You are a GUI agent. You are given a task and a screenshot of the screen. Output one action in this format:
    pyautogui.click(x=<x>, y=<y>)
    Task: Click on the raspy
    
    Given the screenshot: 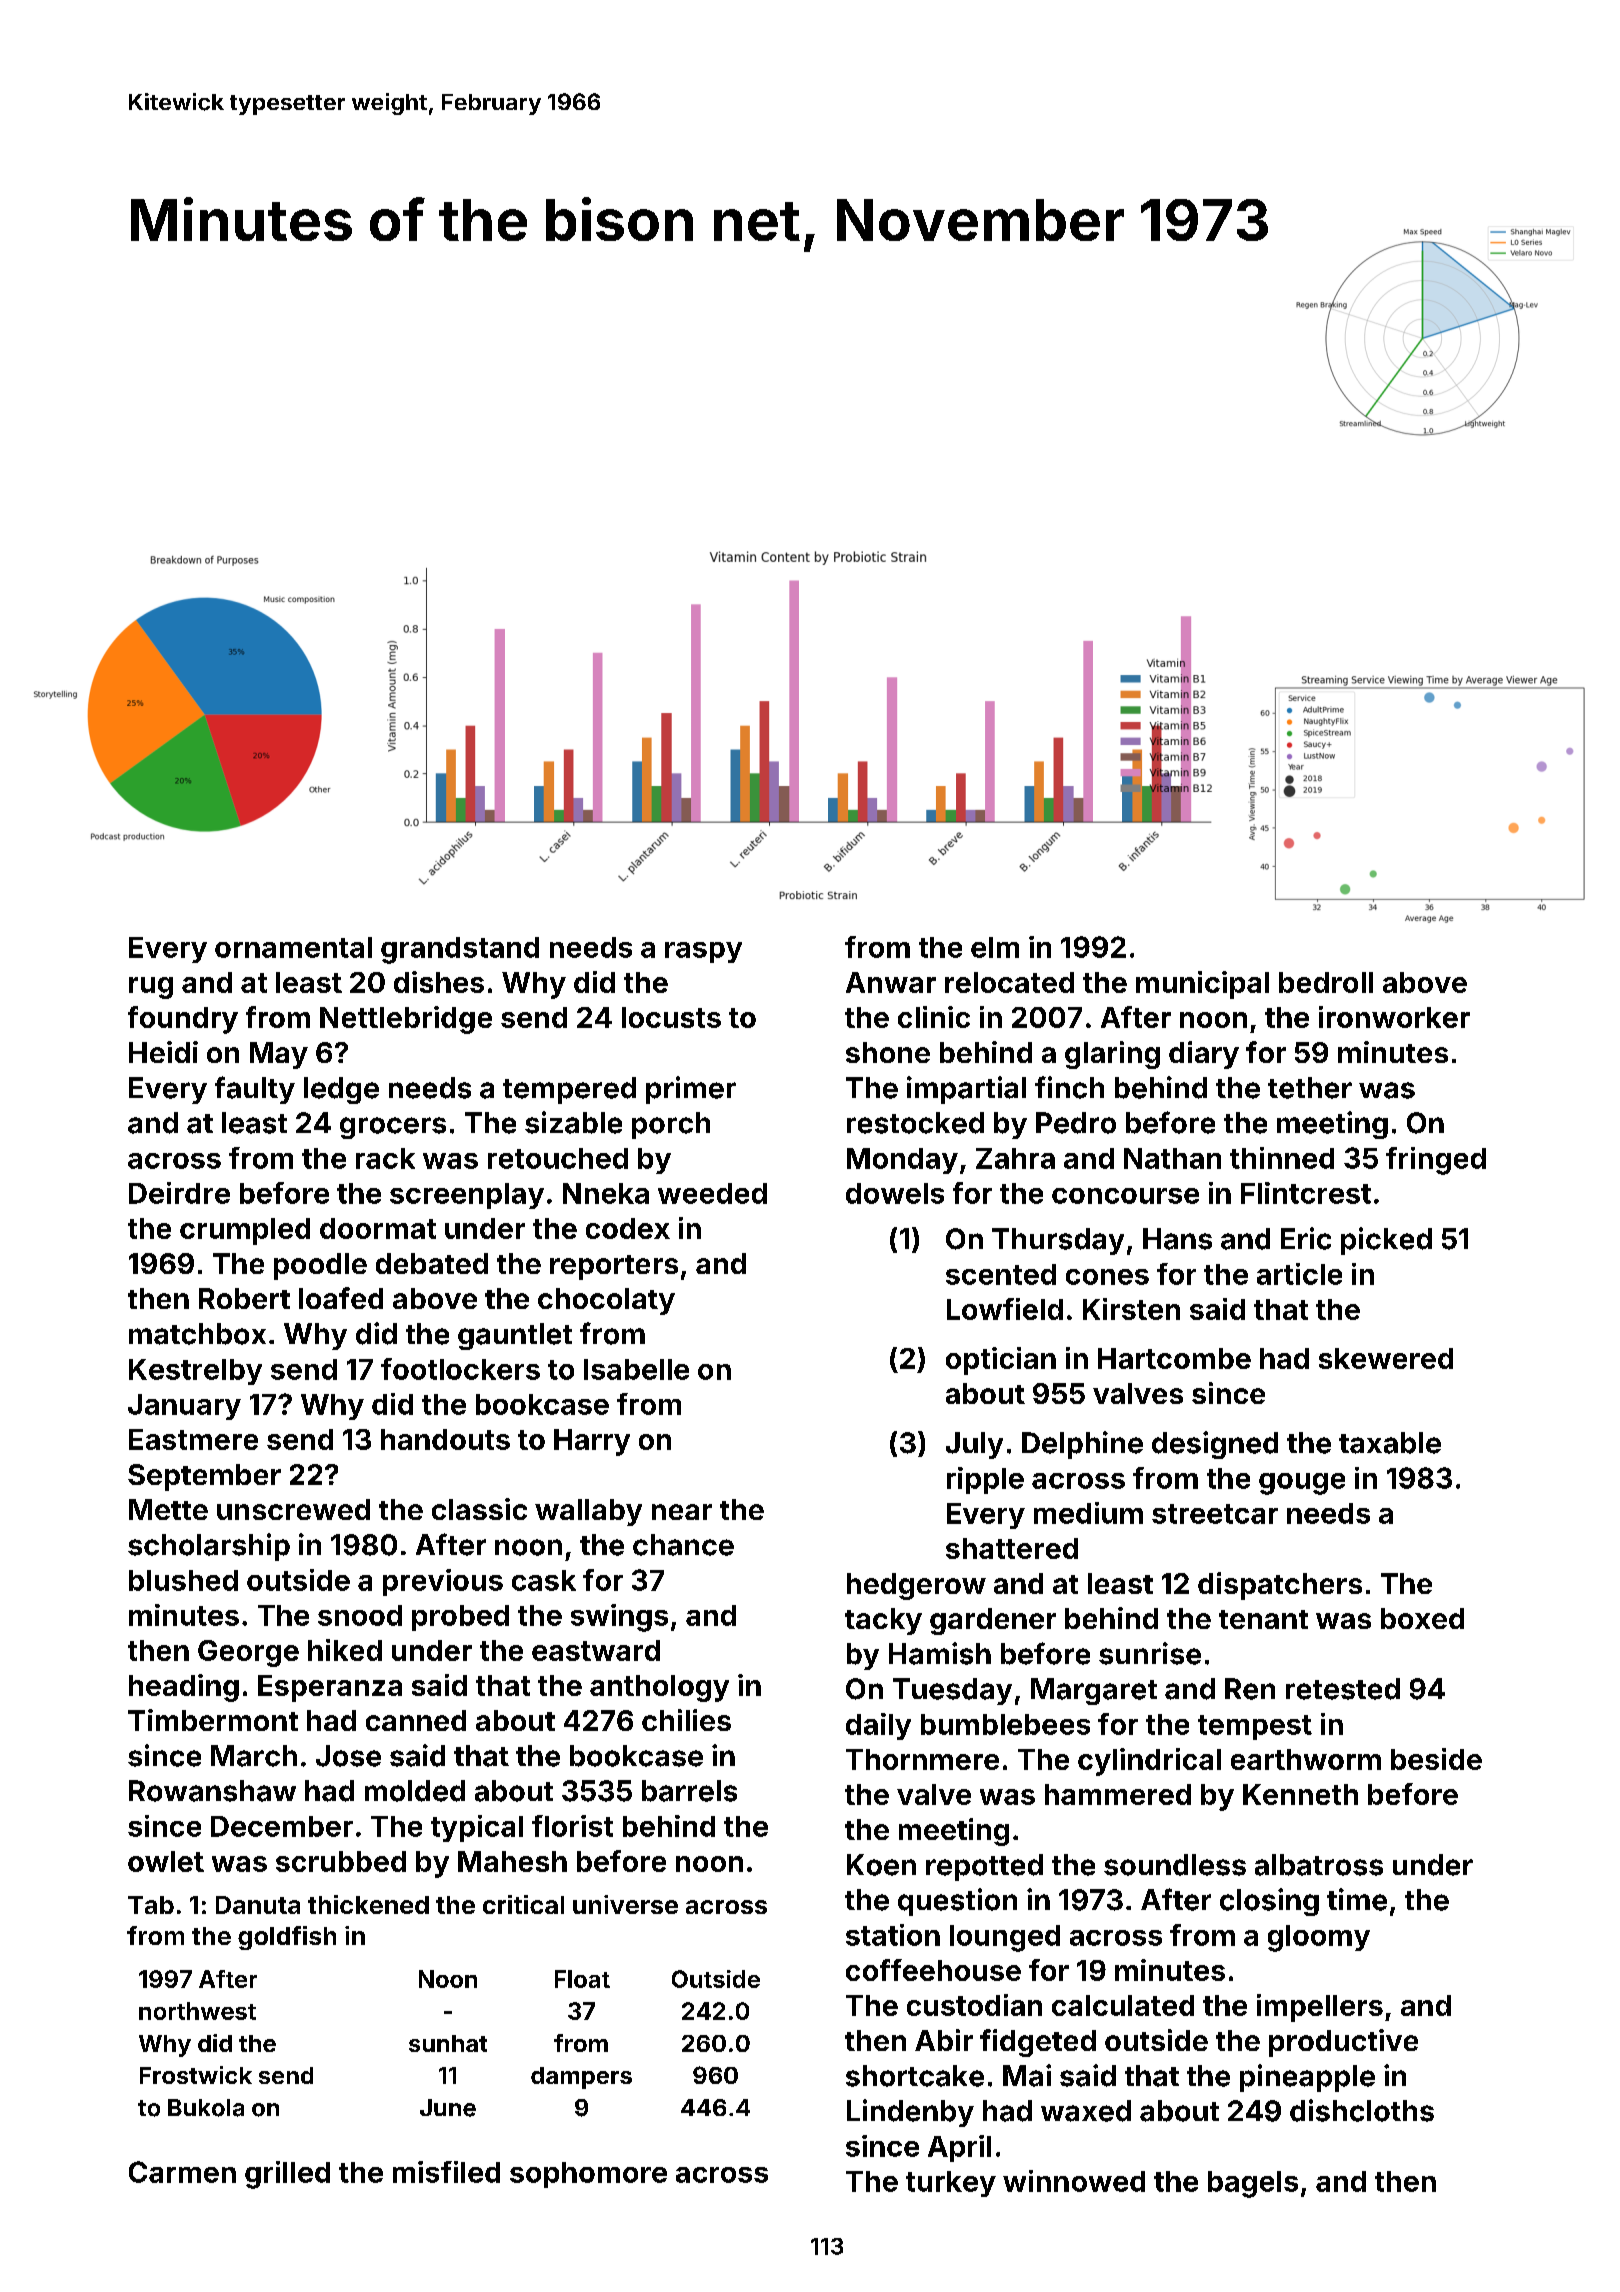 What is the action you would take?
    pyautogui.click(x=703, y=952)
